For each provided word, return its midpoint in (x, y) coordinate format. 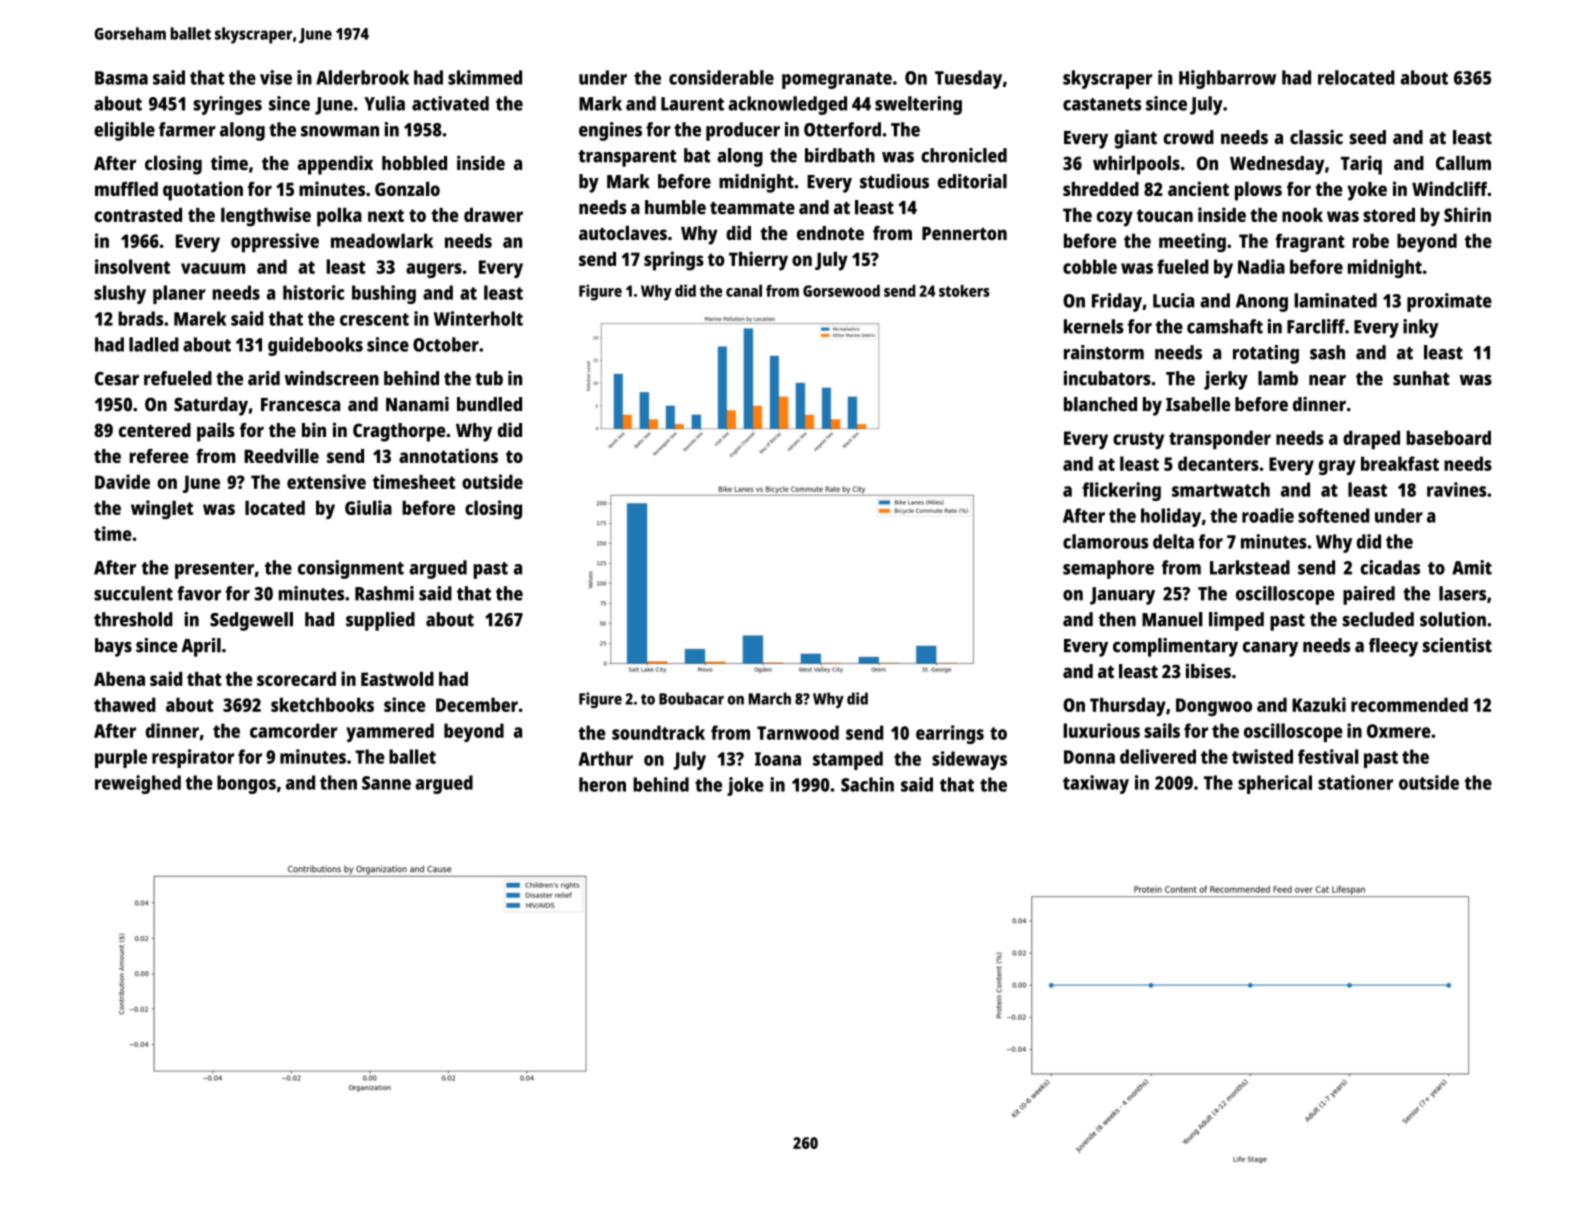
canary (1270, 649)
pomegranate (837, 80)
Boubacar (691, 698)
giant (1135, 139)
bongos (246, 784)
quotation (203, 191)
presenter (214, 570)
